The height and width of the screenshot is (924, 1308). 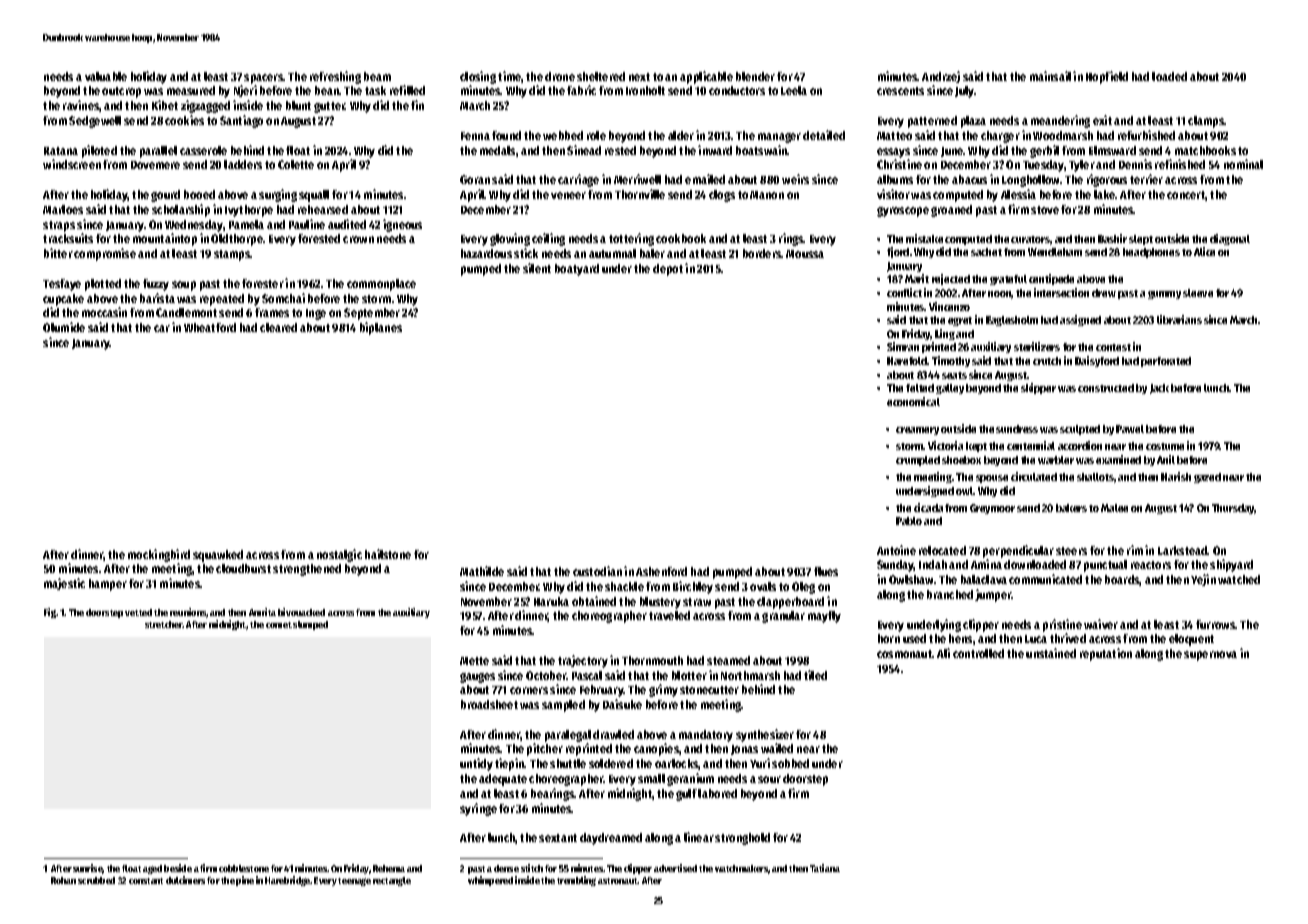 I want to click on Simran, so click(x=903, y=346).
